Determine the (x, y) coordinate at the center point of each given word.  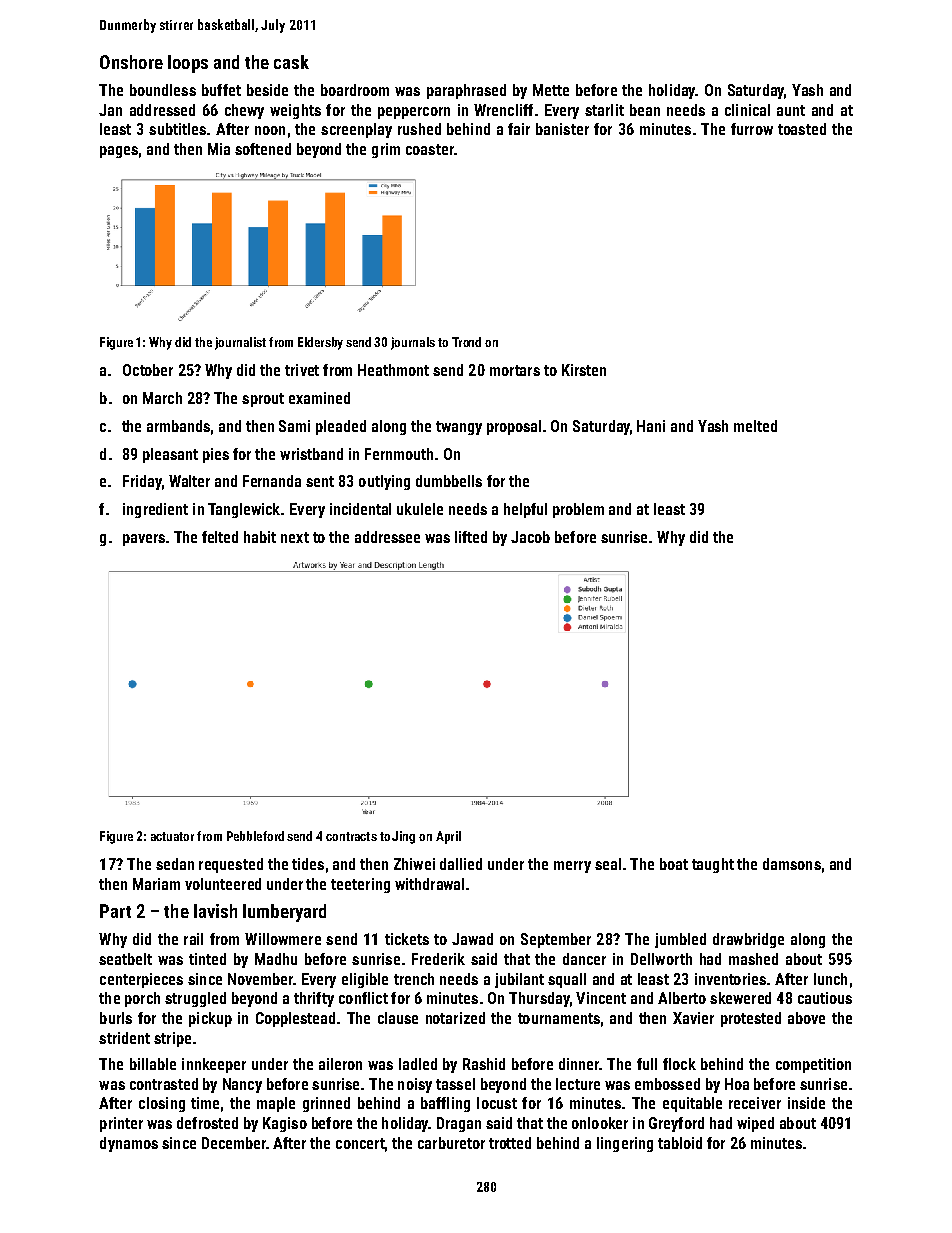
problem (578, 510)
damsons (792, 864)
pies (216, 455)
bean (645, 110)
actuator (172, 836)
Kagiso (285, 1124)
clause (398, 1018)
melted (755, 426)
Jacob (530, 537)
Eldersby (320, 343)
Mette (551, 90)
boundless (163, 90)
